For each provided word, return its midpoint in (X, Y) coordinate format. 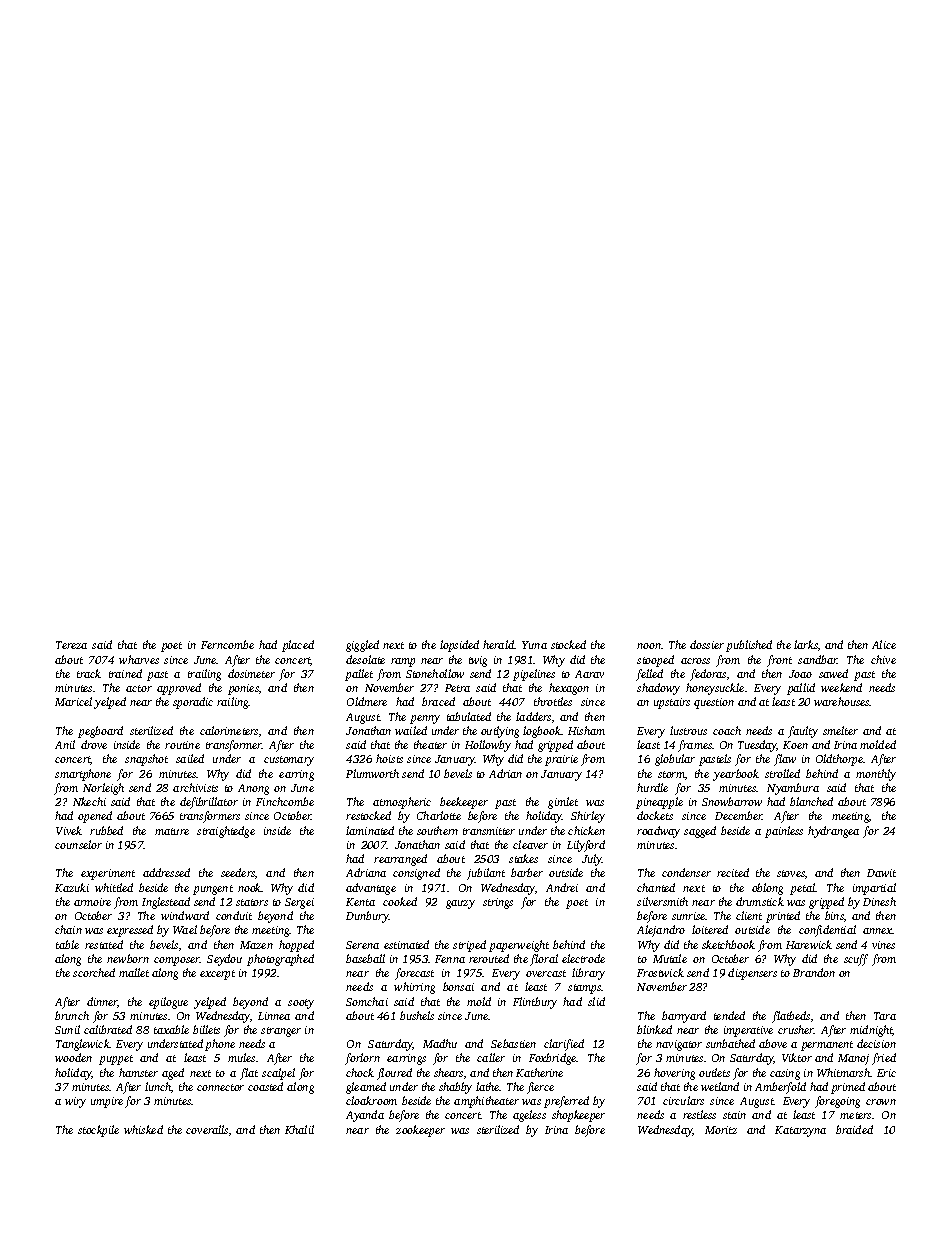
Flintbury (535, 1003)
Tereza (71, 645)
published (749, 646)
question (714, 703)
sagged (700, 832)
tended (729, 1015)
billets (206, 1029)
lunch (158, 1086)
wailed (411, 730)
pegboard (100, 732)
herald (498, 644)
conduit (234, 915)
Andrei (562, 887)
